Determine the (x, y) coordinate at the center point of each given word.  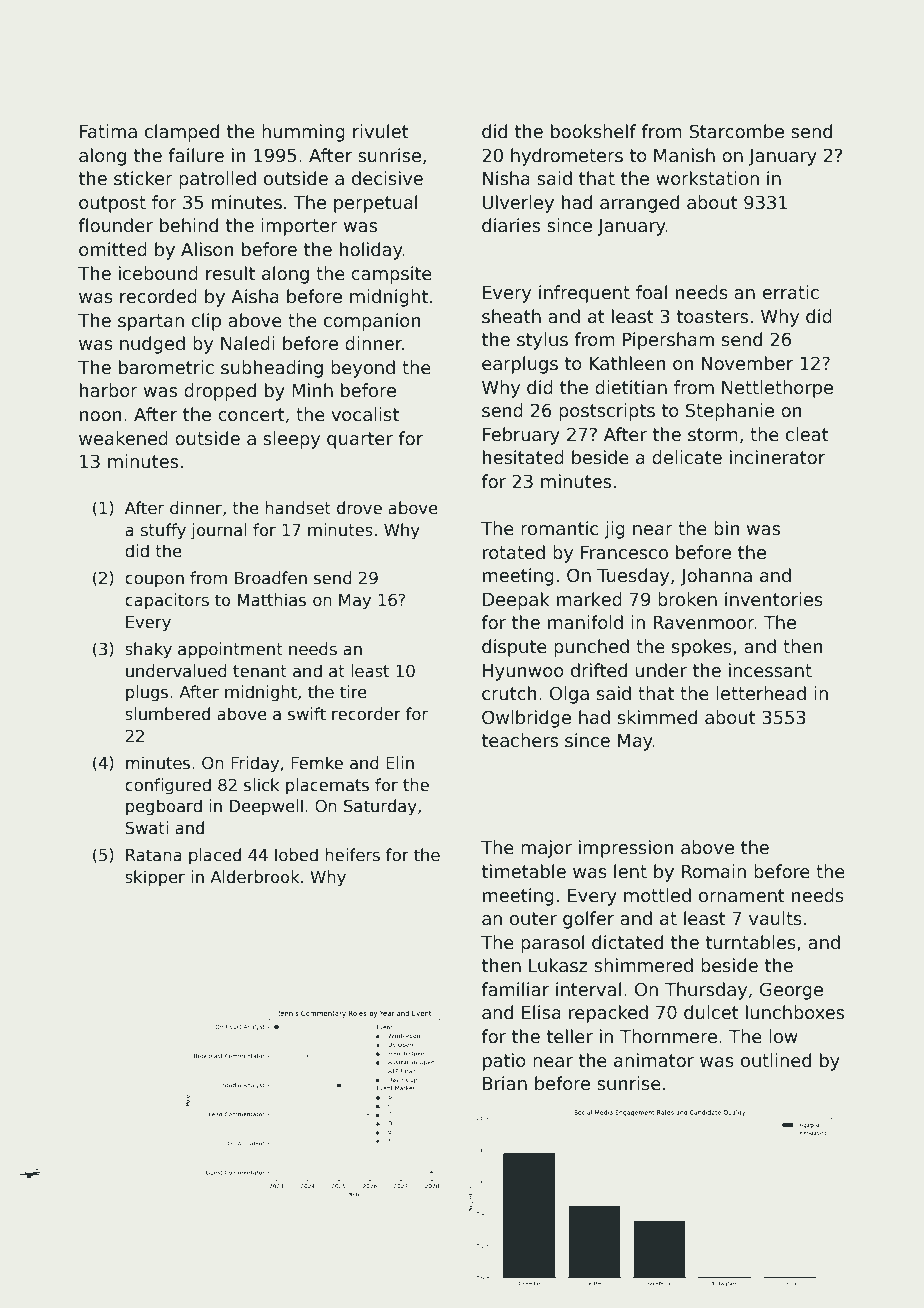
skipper (155, 878)
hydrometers (567, 157)
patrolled (217, 180)
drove (359, 508)
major (546, 849)
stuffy (163, 531)
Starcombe (737, 131)
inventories (774, 599)
